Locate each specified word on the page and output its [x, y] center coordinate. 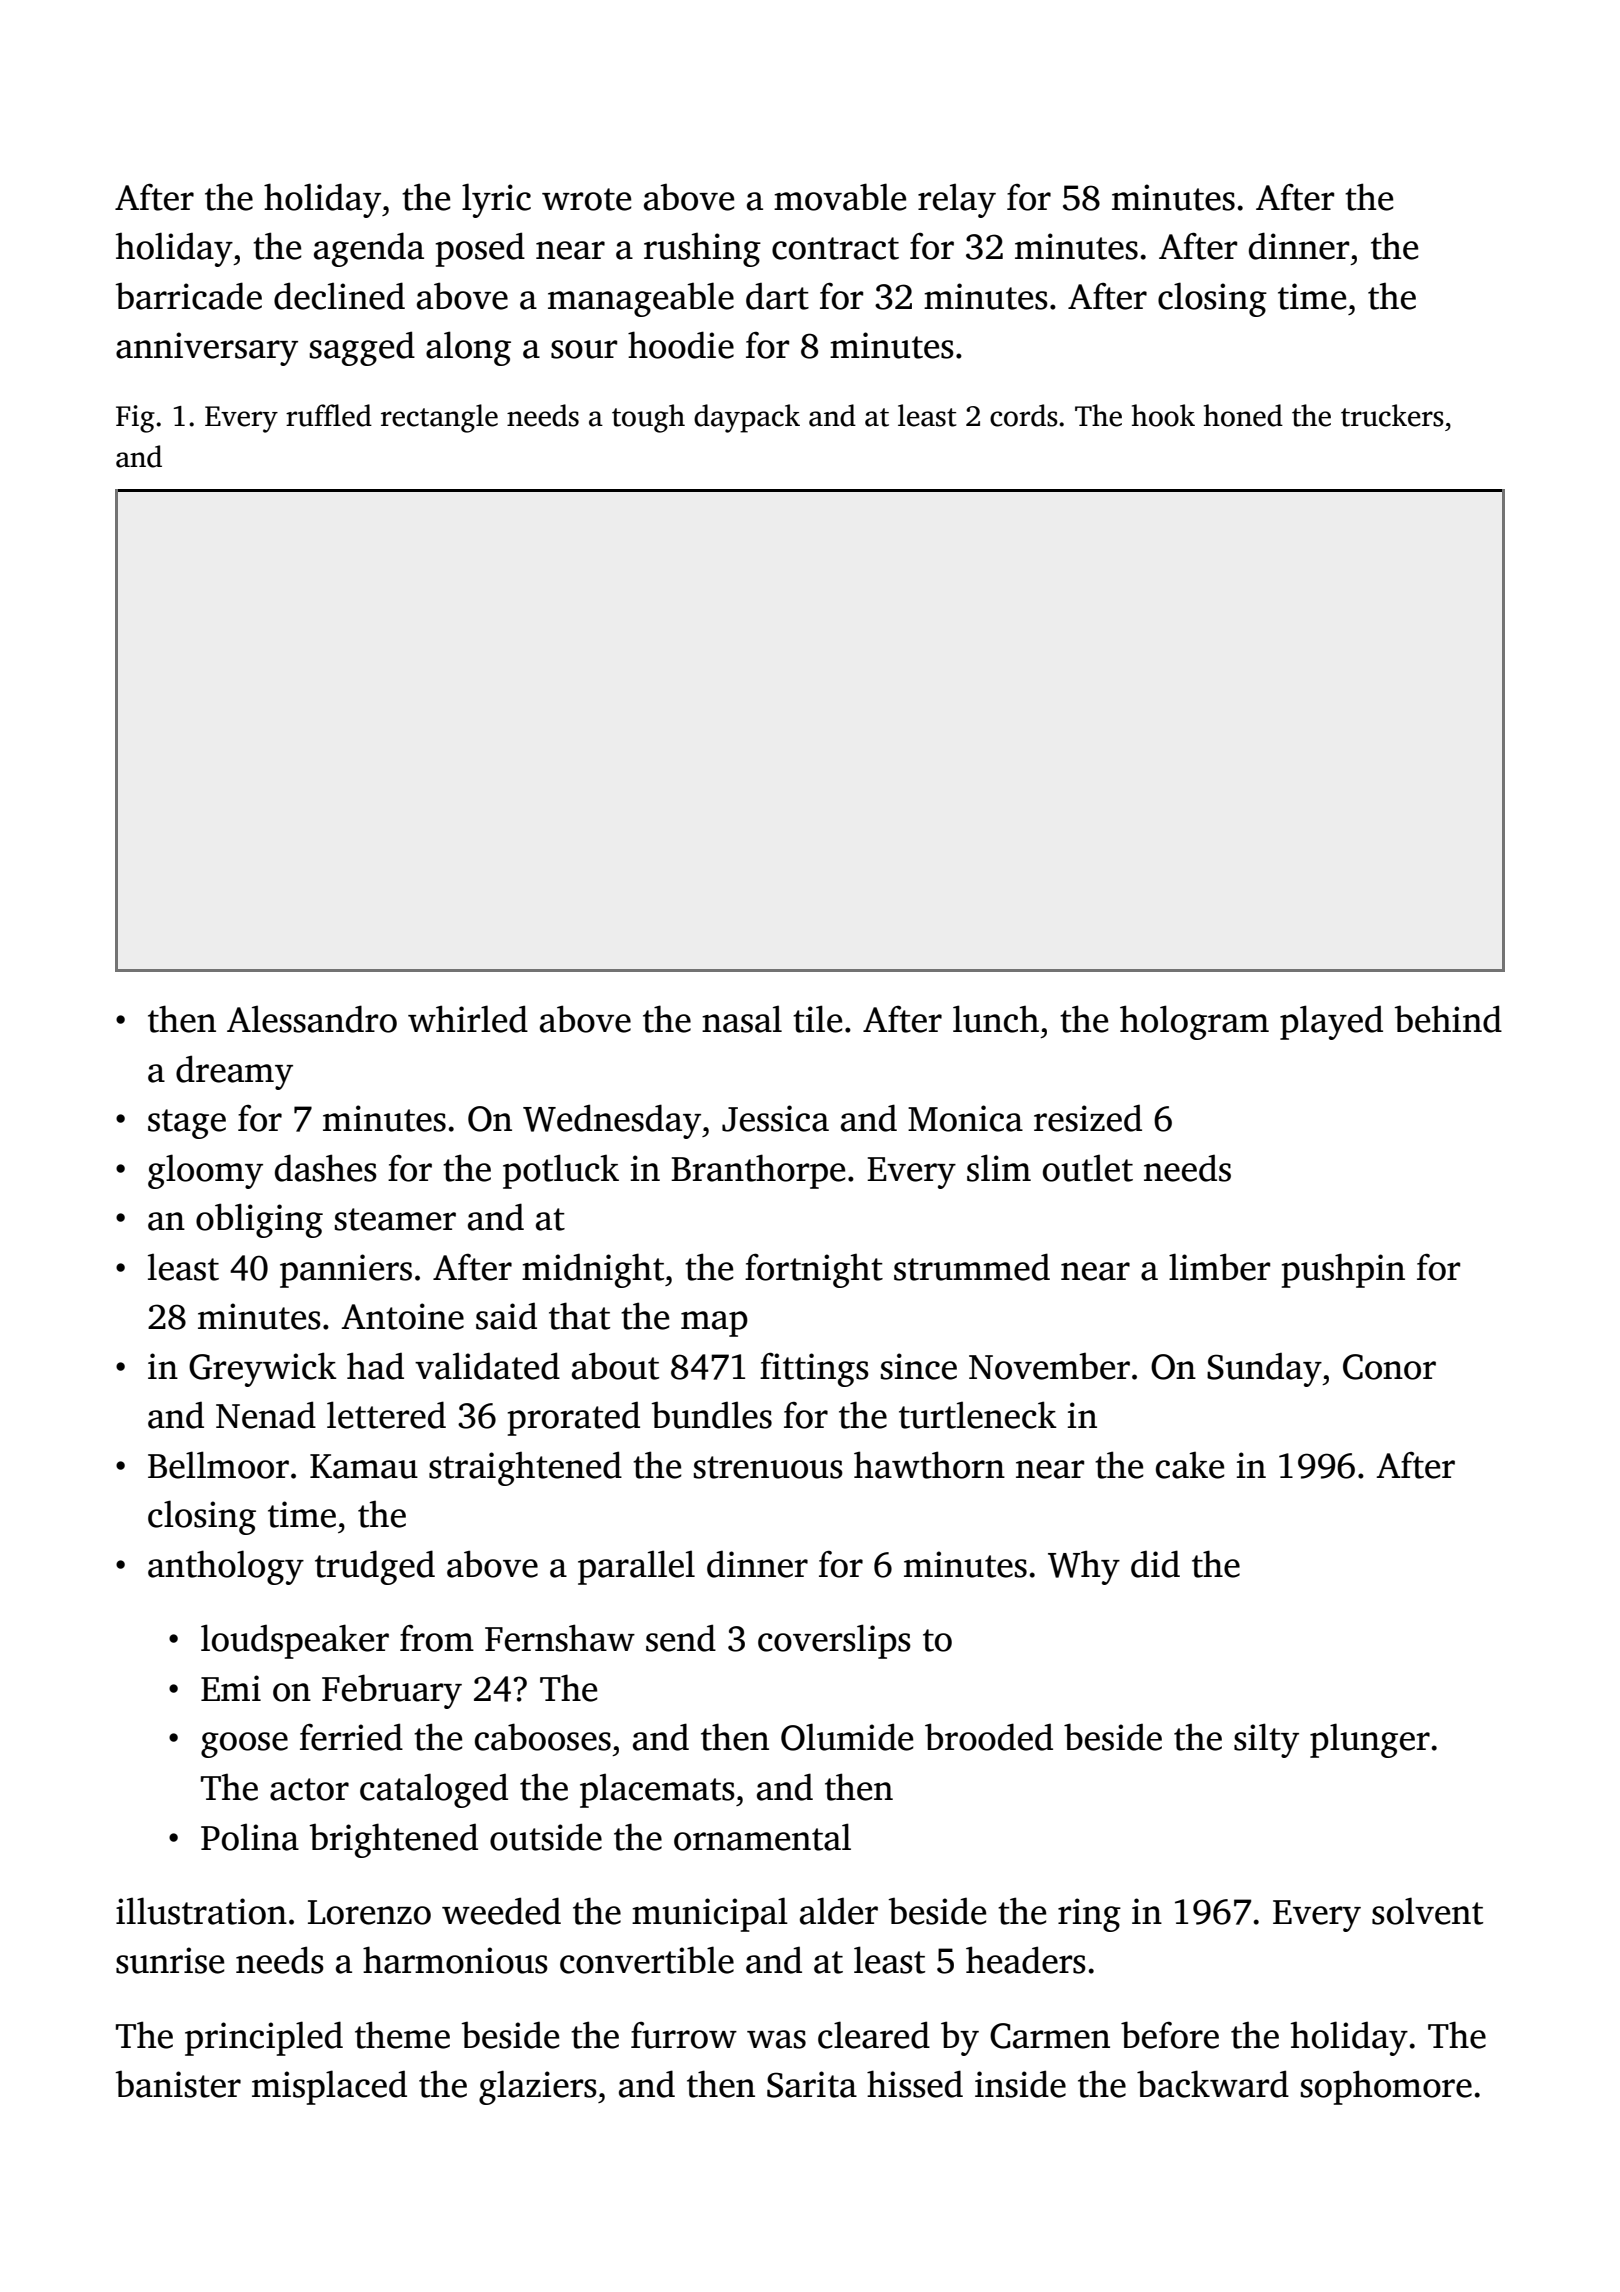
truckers [1392, 415]
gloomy [205, 1171]
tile [817, 1019]
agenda [369, 249]
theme [402, 2035]
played [1331, 1022]
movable [840, 197]
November [1049, 1366]
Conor [1389, 1367]
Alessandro [312, 1019]
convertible [647, 1960]
